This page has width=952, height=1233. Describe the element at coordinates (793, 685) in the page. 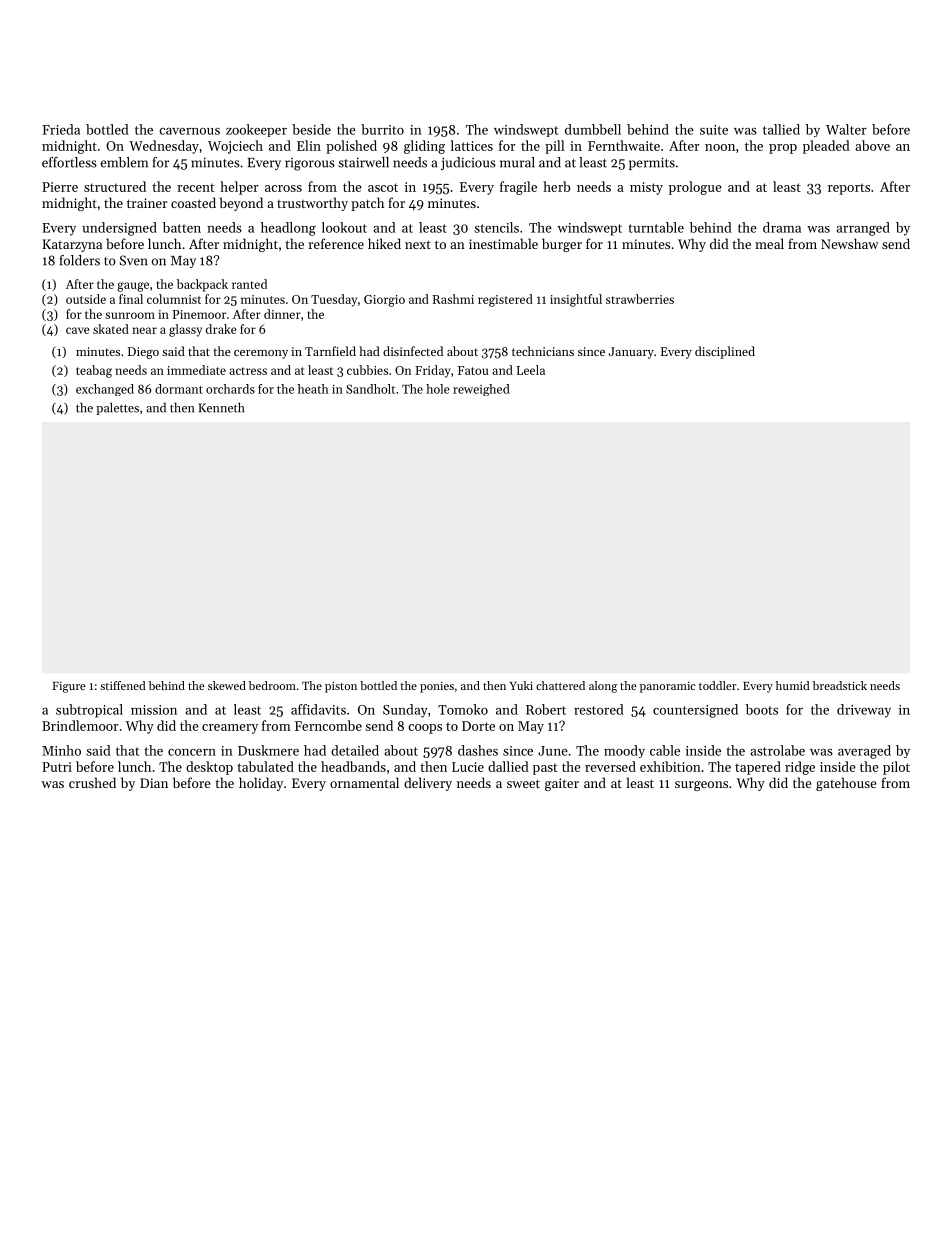

I see `humid` at that location.
